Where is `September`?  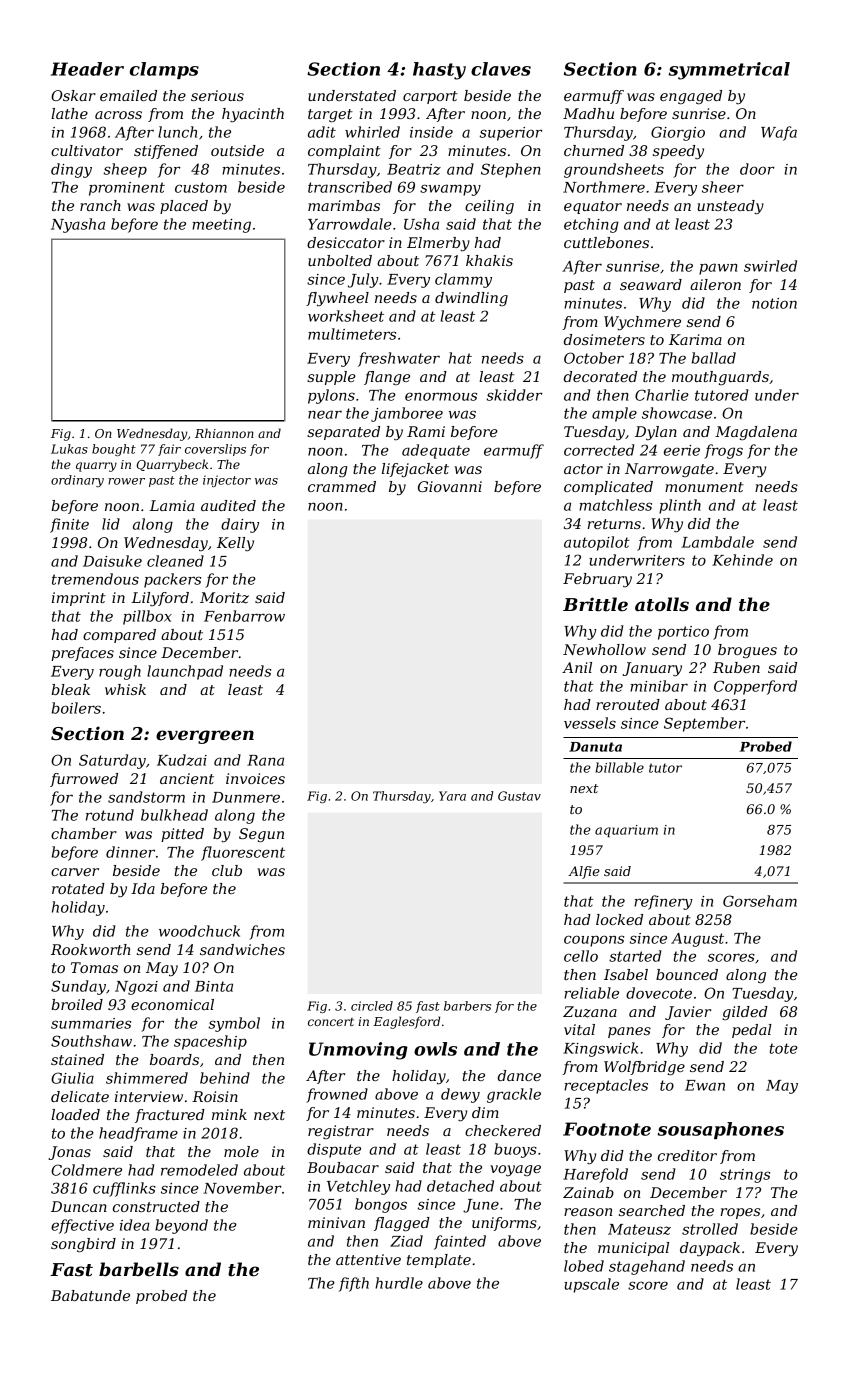 September is located at coordinates (705, 724).
